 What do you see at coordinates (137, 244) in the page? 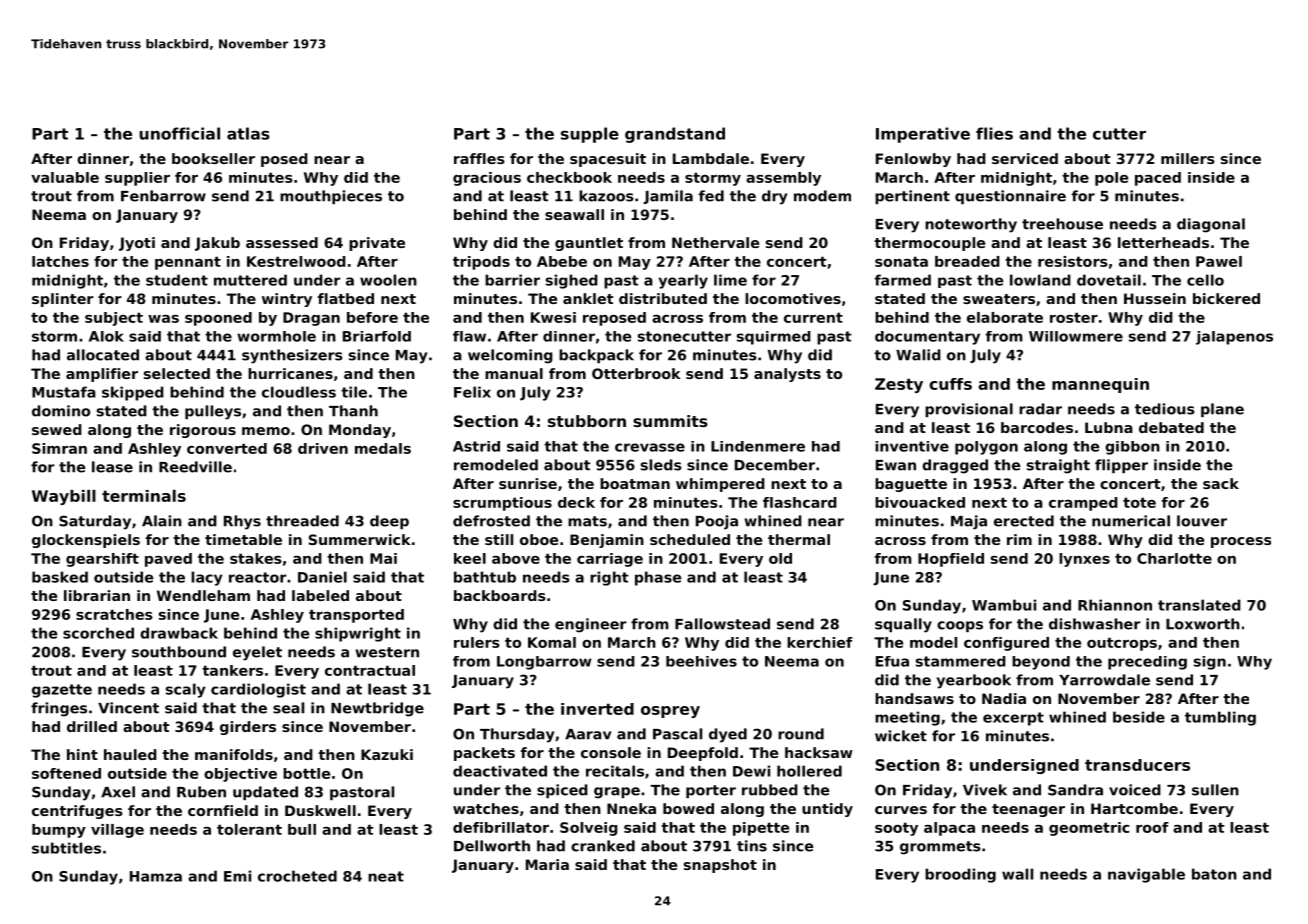
I see `Jyoti` at bounding box center [137, 244].
